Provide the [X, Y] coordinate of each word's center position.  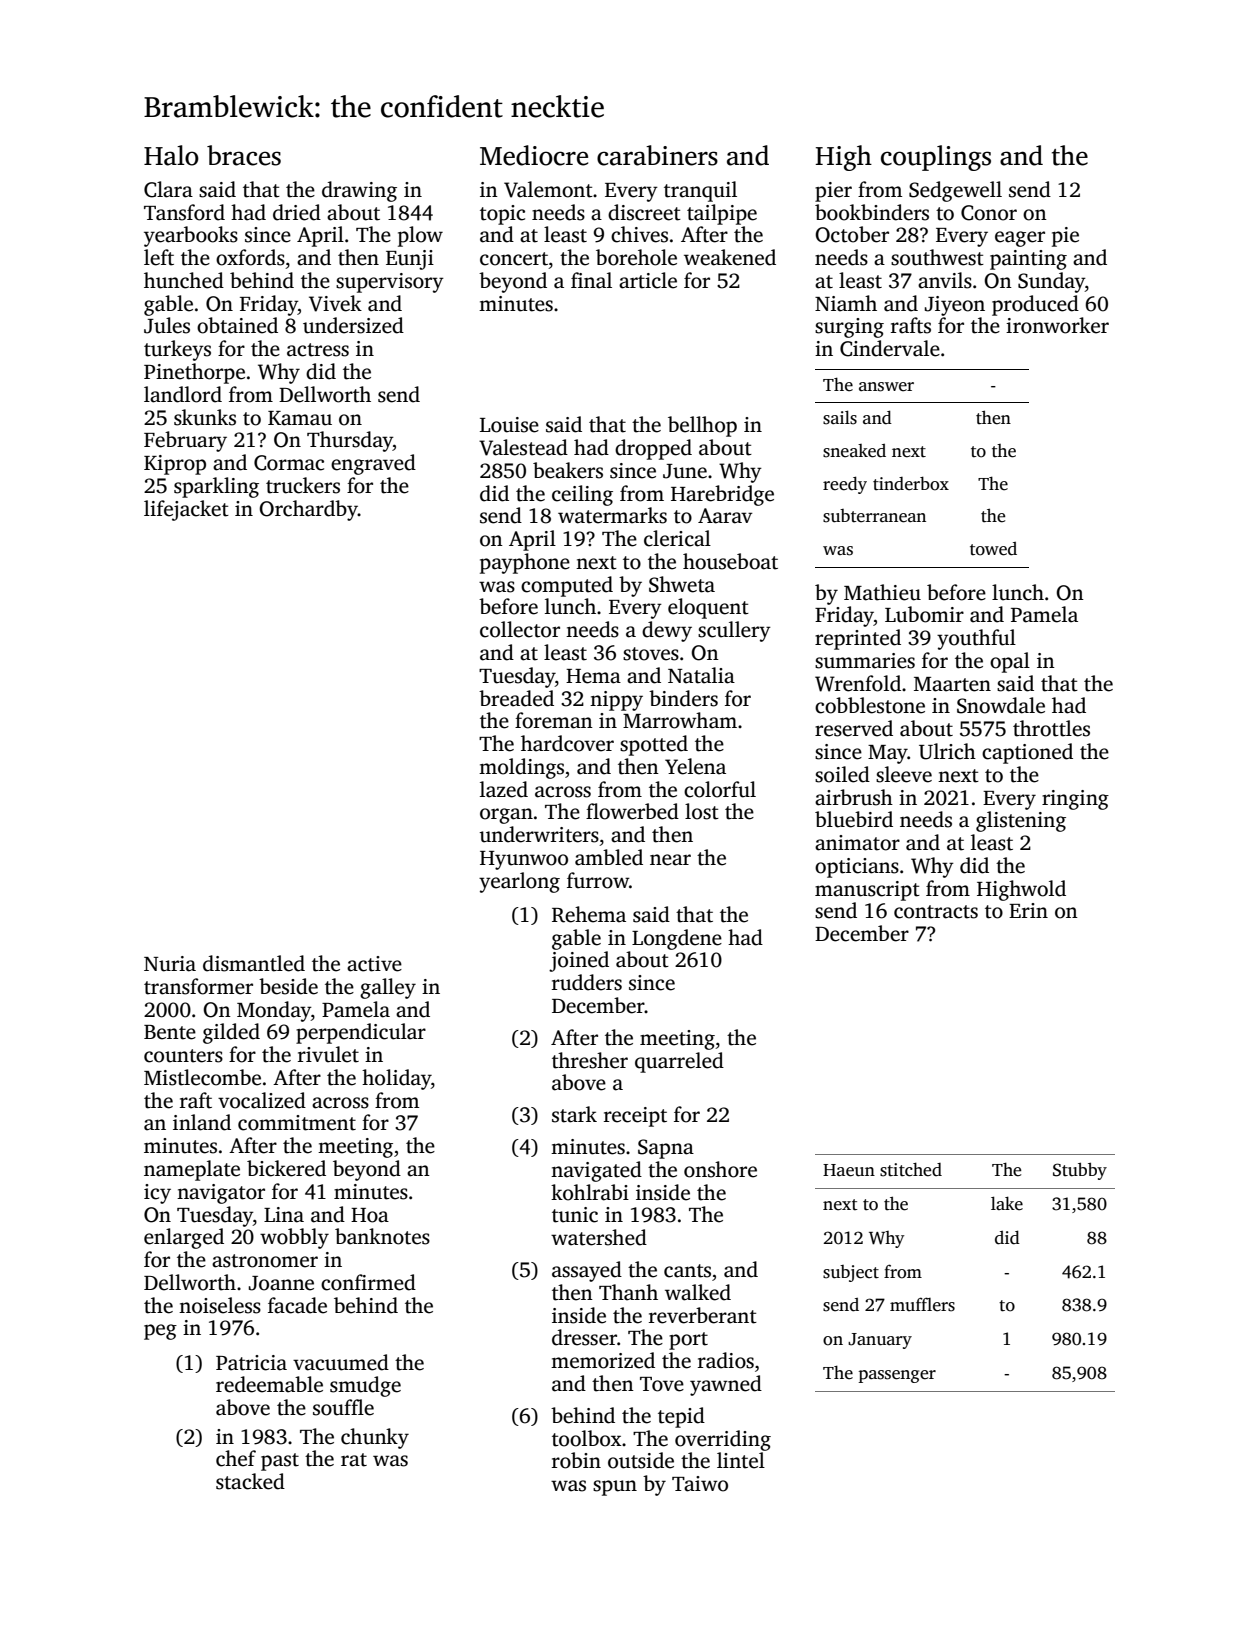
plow [420, 236]
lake [1007, 1203]
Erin [1028, 910]
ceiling [582, 495]
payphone [525, 563]
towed [993, 549]
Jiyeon [955, 306]
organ [506, 816]
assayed [587, 1271]
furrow [598, 880]
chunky [375, 1438]
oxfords [250, 257]
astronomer [265, 1261]
